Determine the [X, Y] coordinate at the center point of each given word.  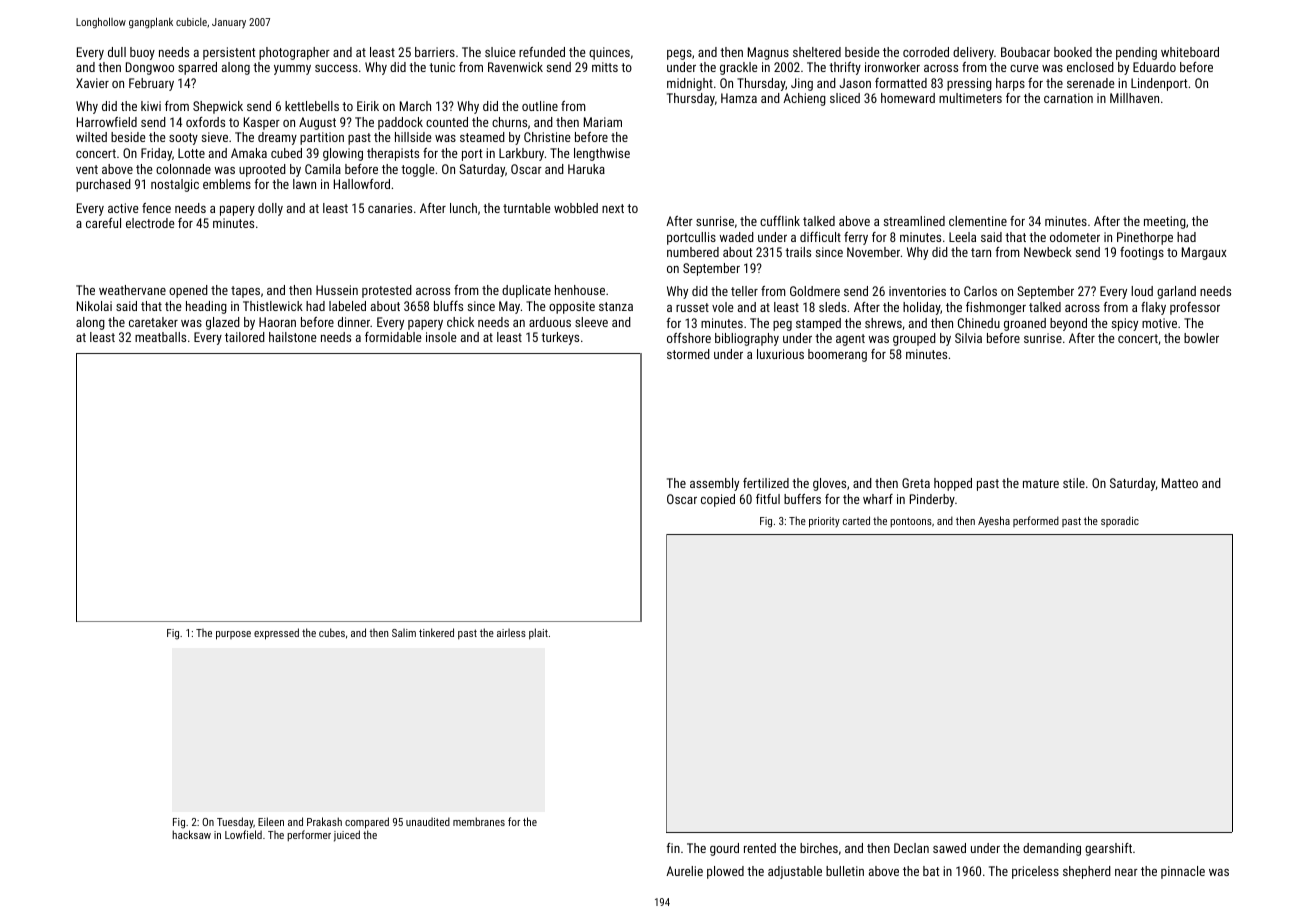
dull [117, 52]
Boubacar [1025, 52]
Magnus [768, 53]
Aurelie [684, 871]
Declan [911, 848]
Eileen [271, 821]
